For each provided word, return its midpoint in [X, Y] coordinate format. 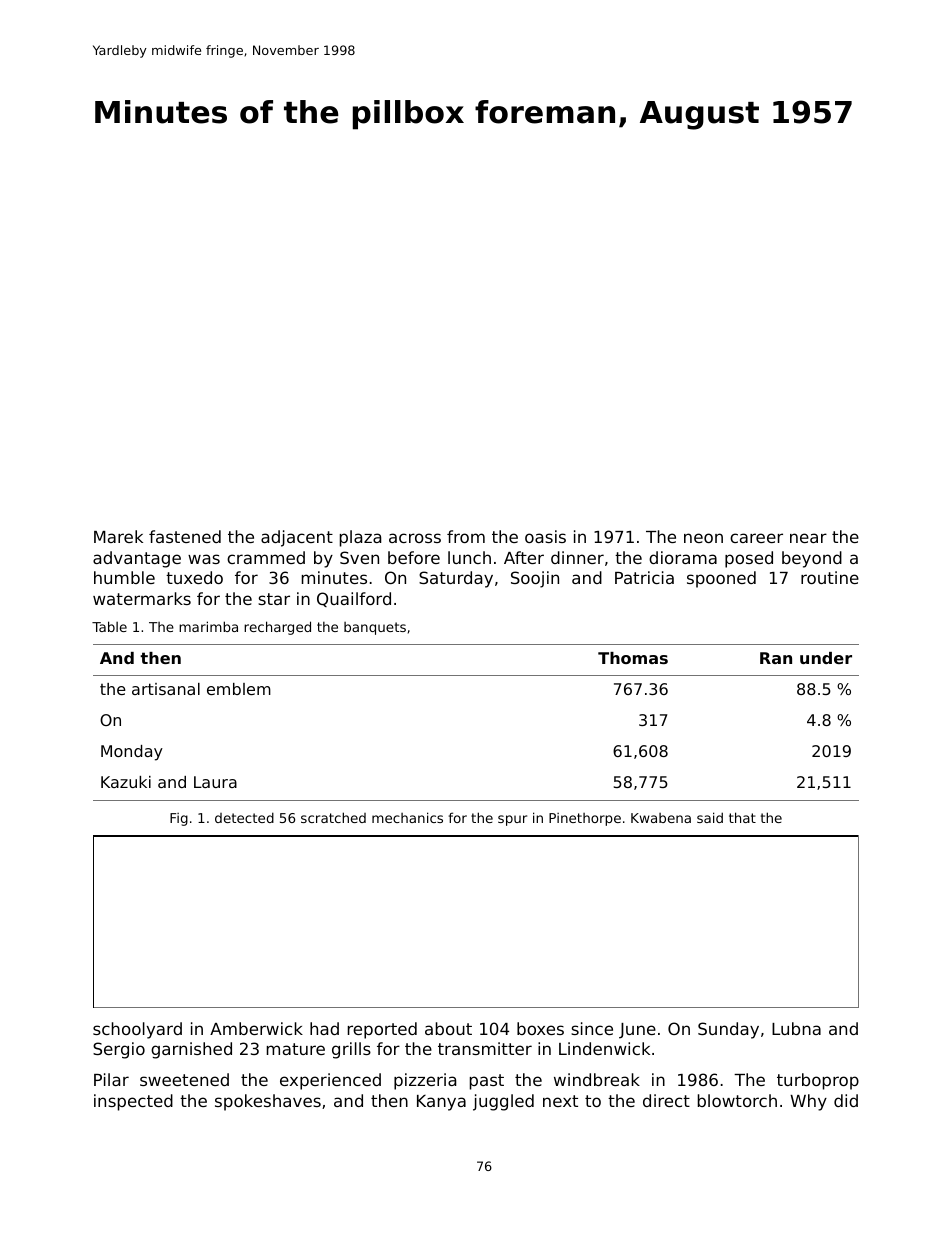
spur [512, 820]
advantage [137, 559]
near [808, 538]
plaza [360, 538]
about [448, 1028]
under [826, 658]
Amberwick [256, 1028]
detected [244, 817]
